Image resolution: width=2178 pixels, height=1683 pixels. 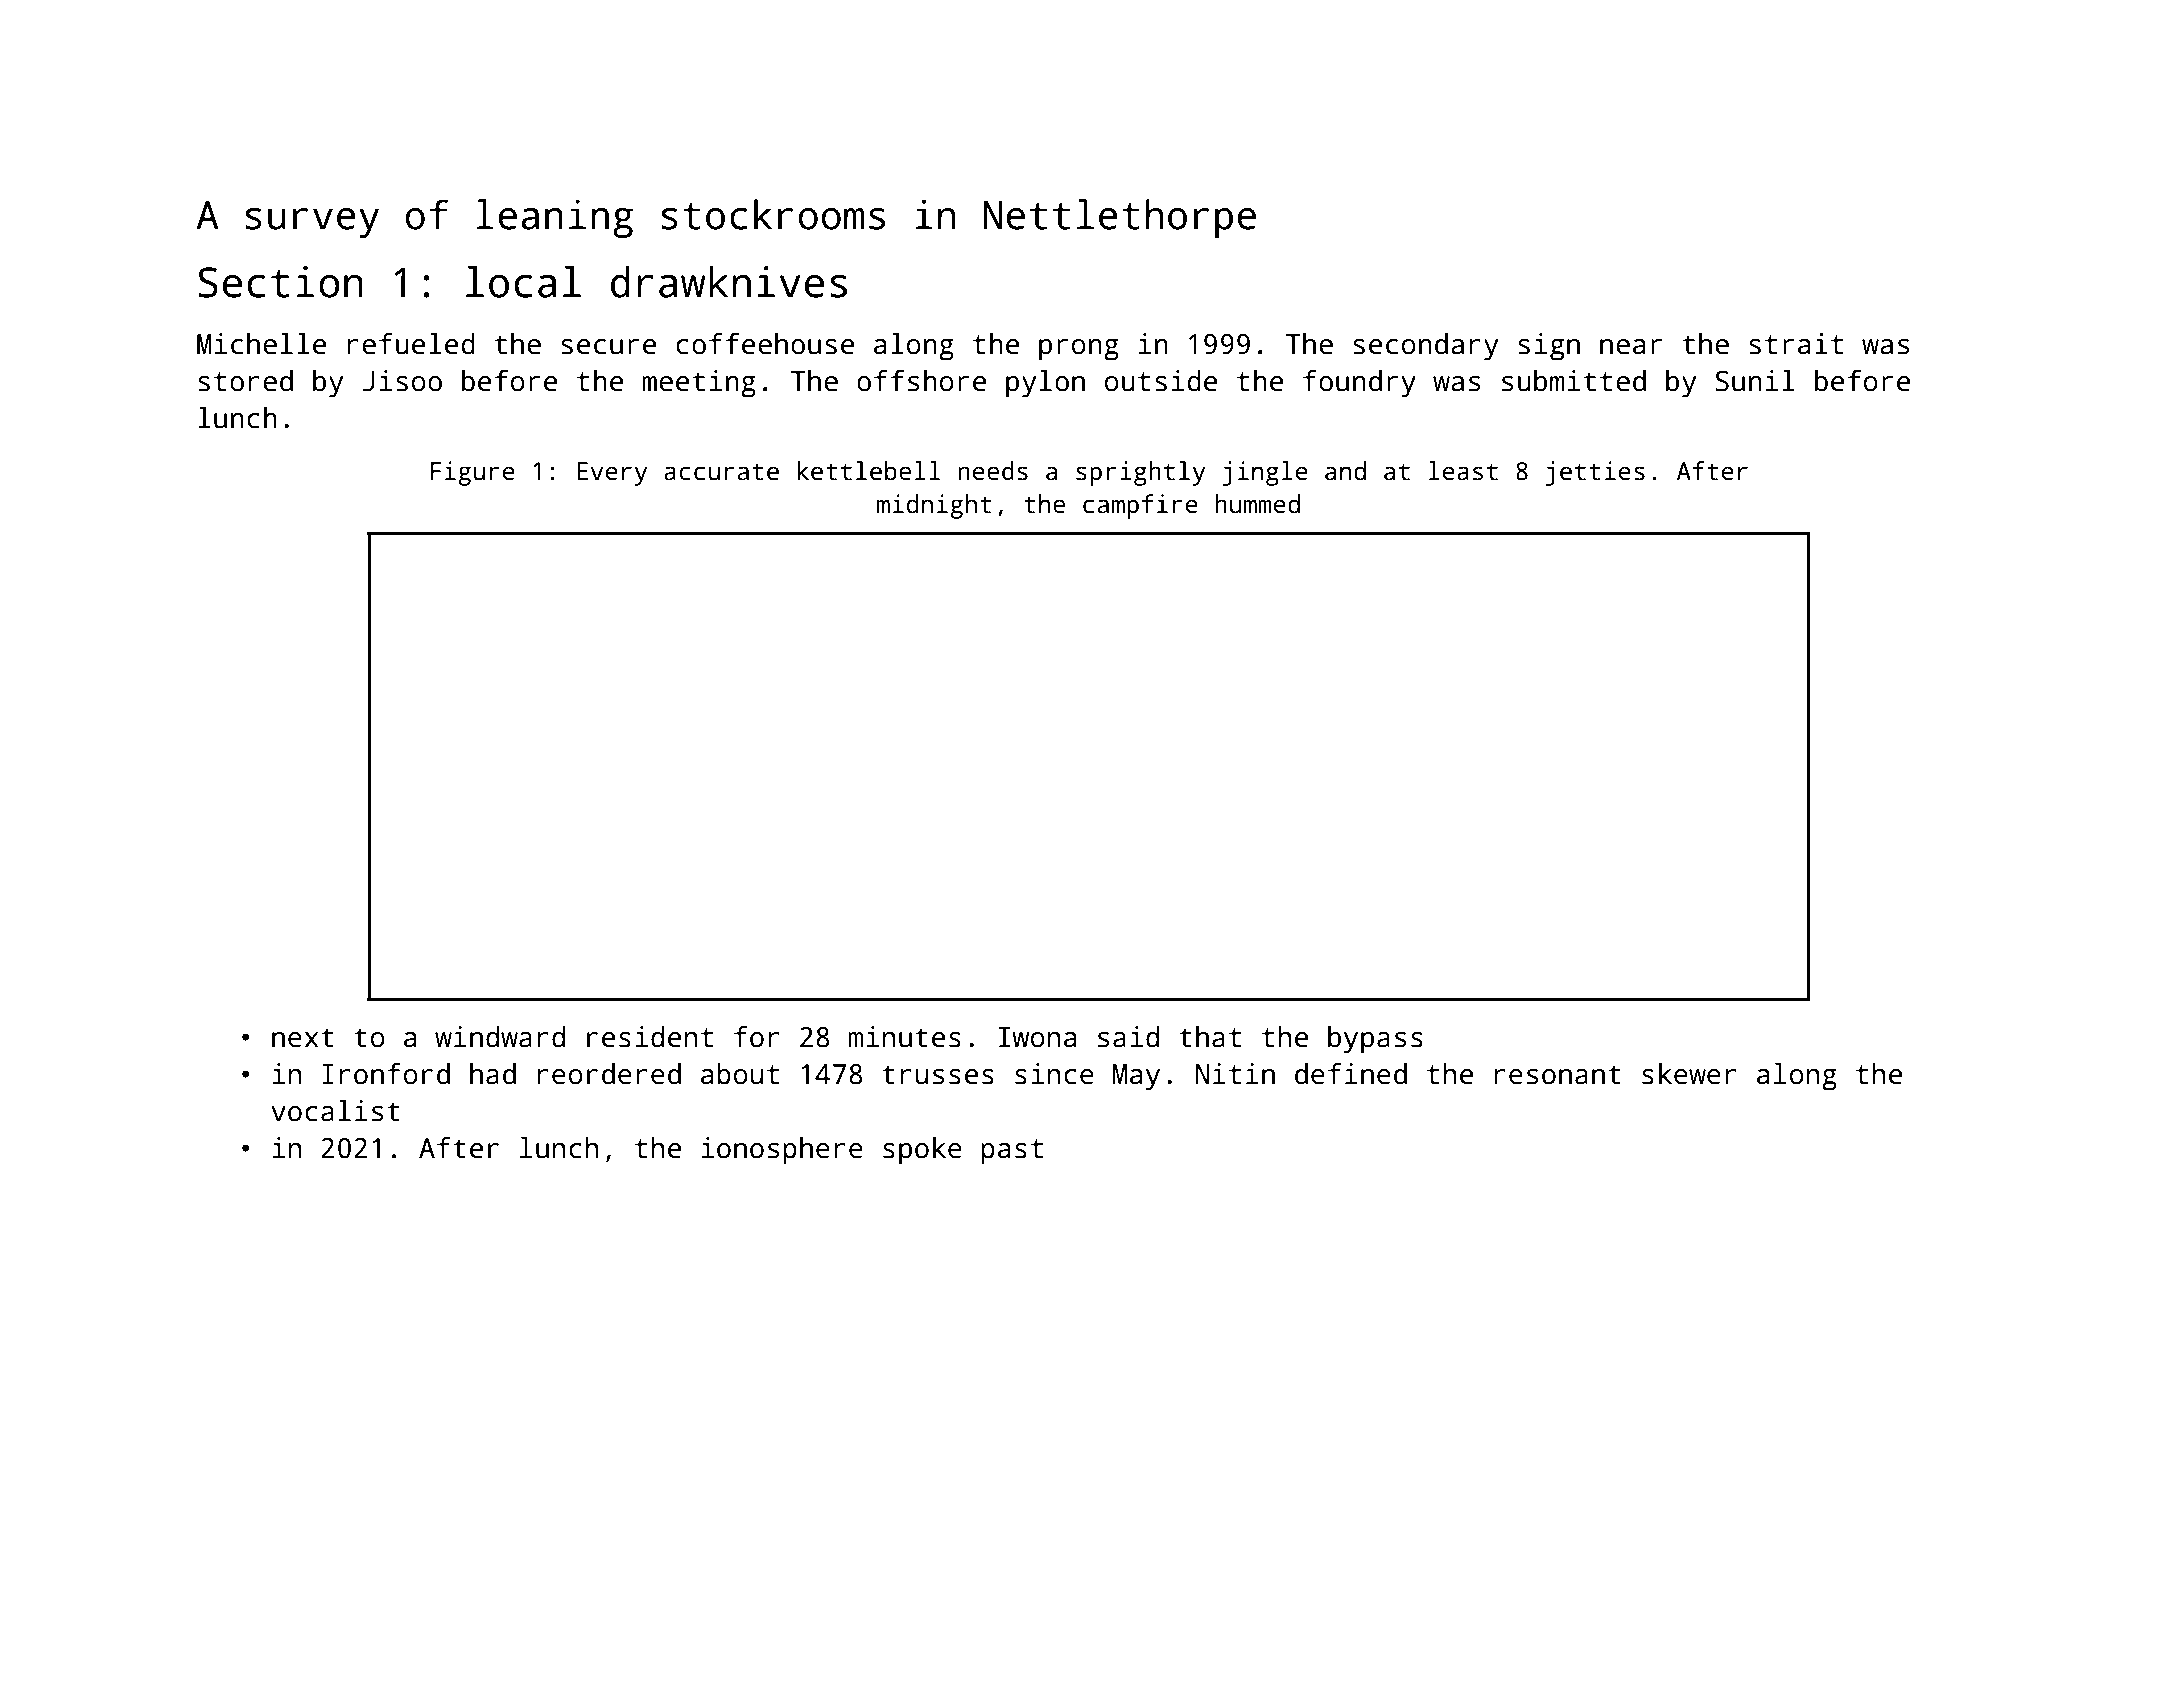 I want to click on midnight, so click(x=934, y=506).
